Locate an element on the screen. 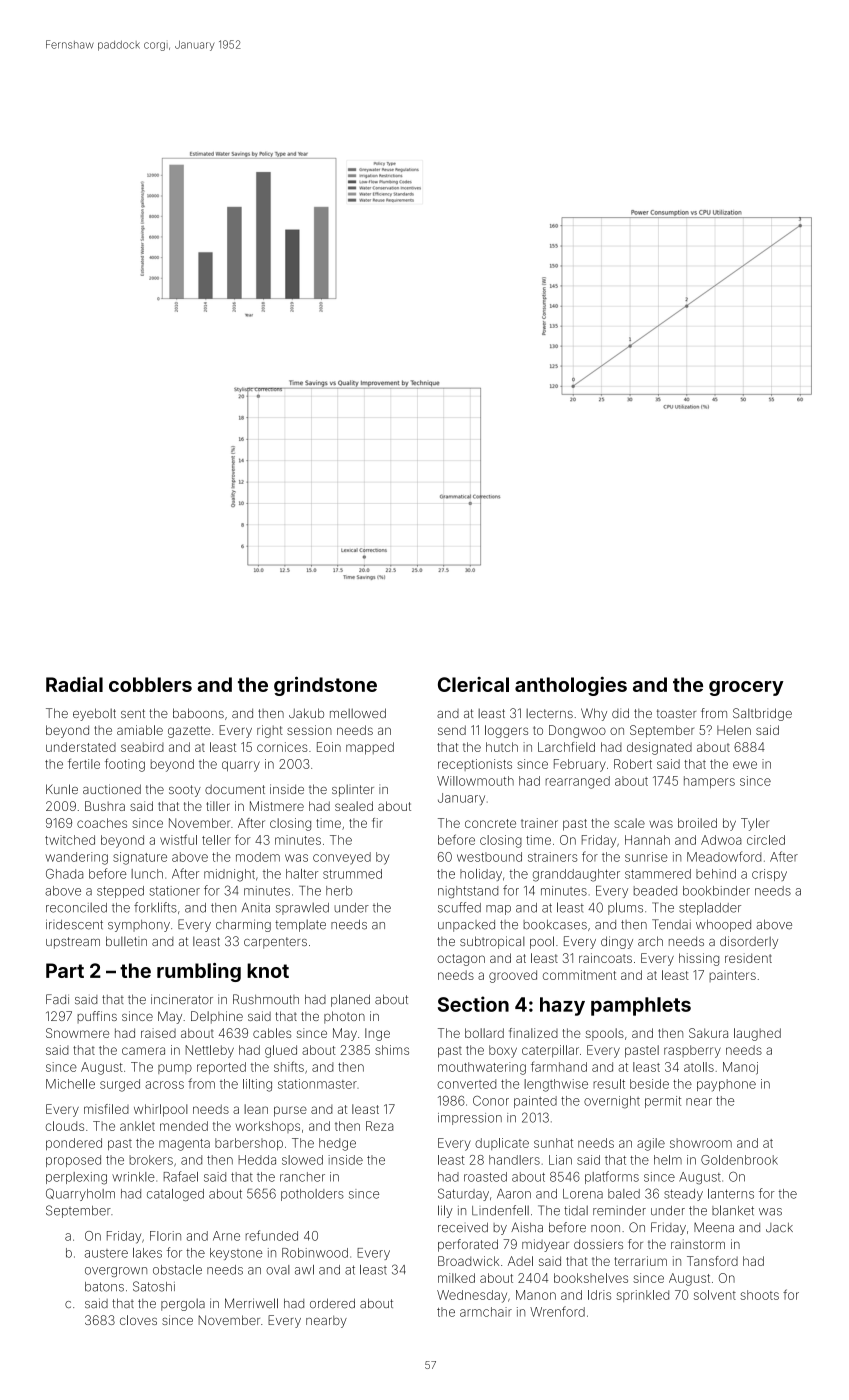  anthologies is located at coordinates (571, 686).
